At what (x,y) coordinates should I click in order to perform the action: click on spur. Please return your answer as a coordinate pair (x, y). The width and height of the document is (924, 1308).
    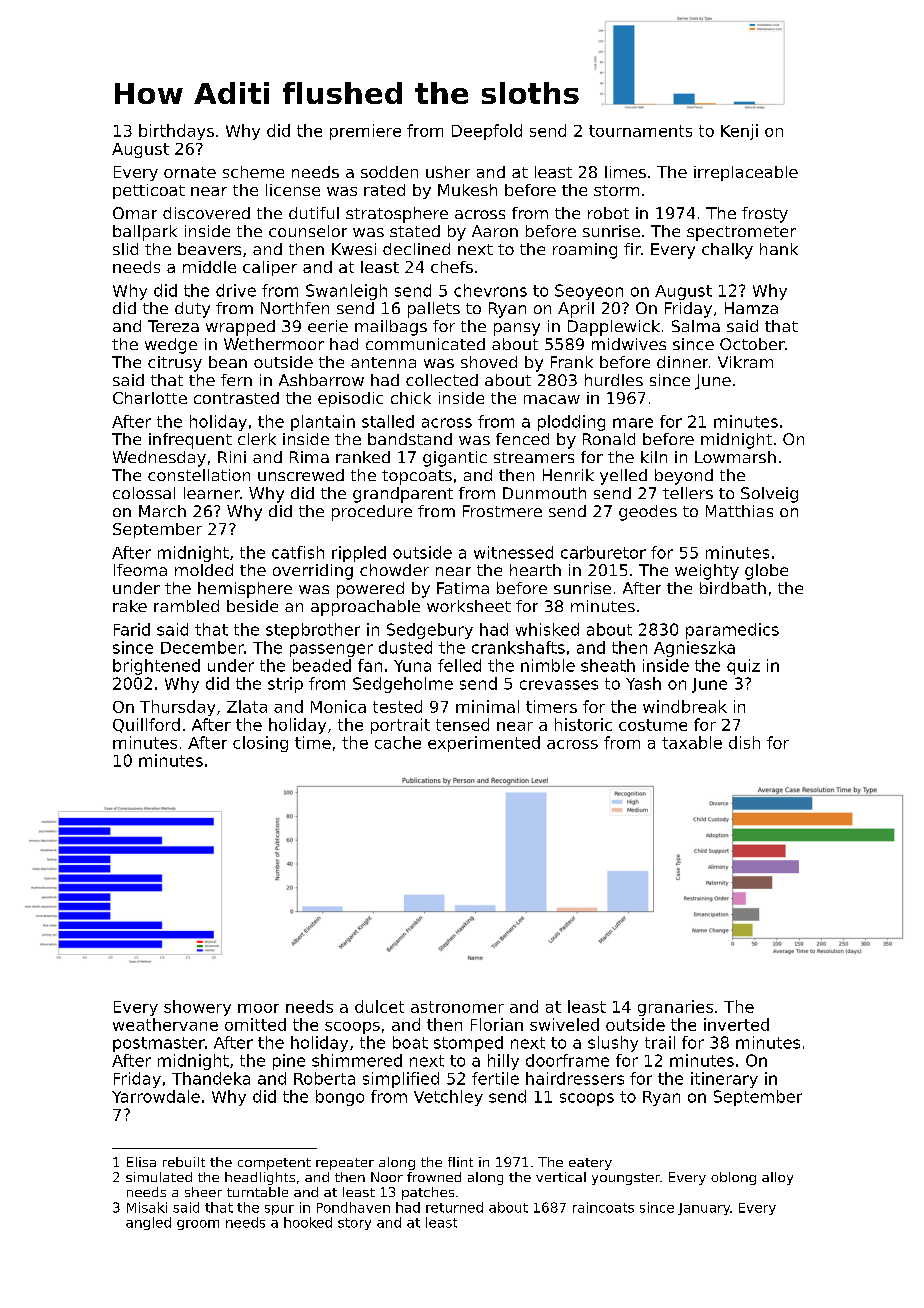
    Looking at the image, I should click on (279, 1210).
